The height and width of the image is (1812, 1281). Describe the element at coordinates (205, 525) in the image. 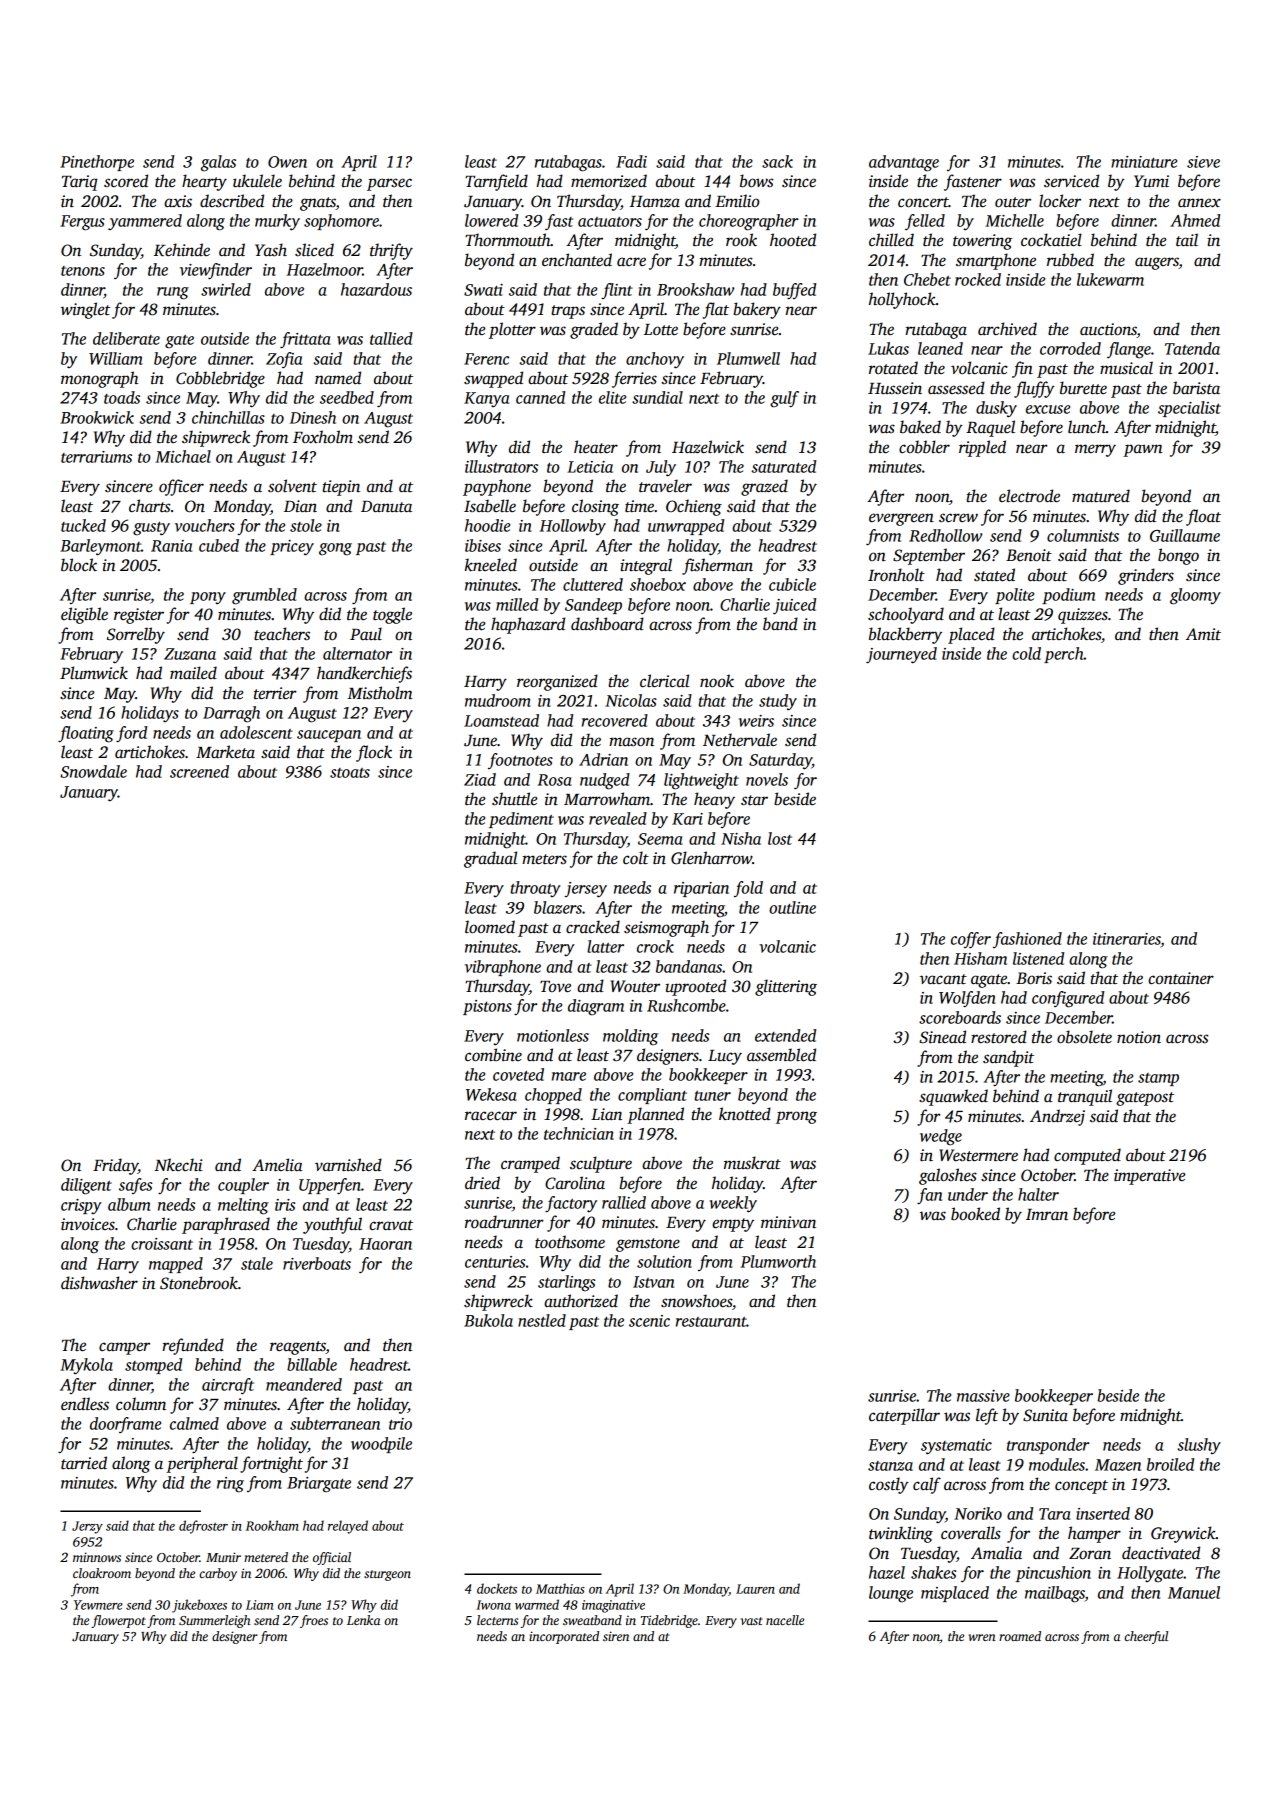

I see `vouchers` at that location.
